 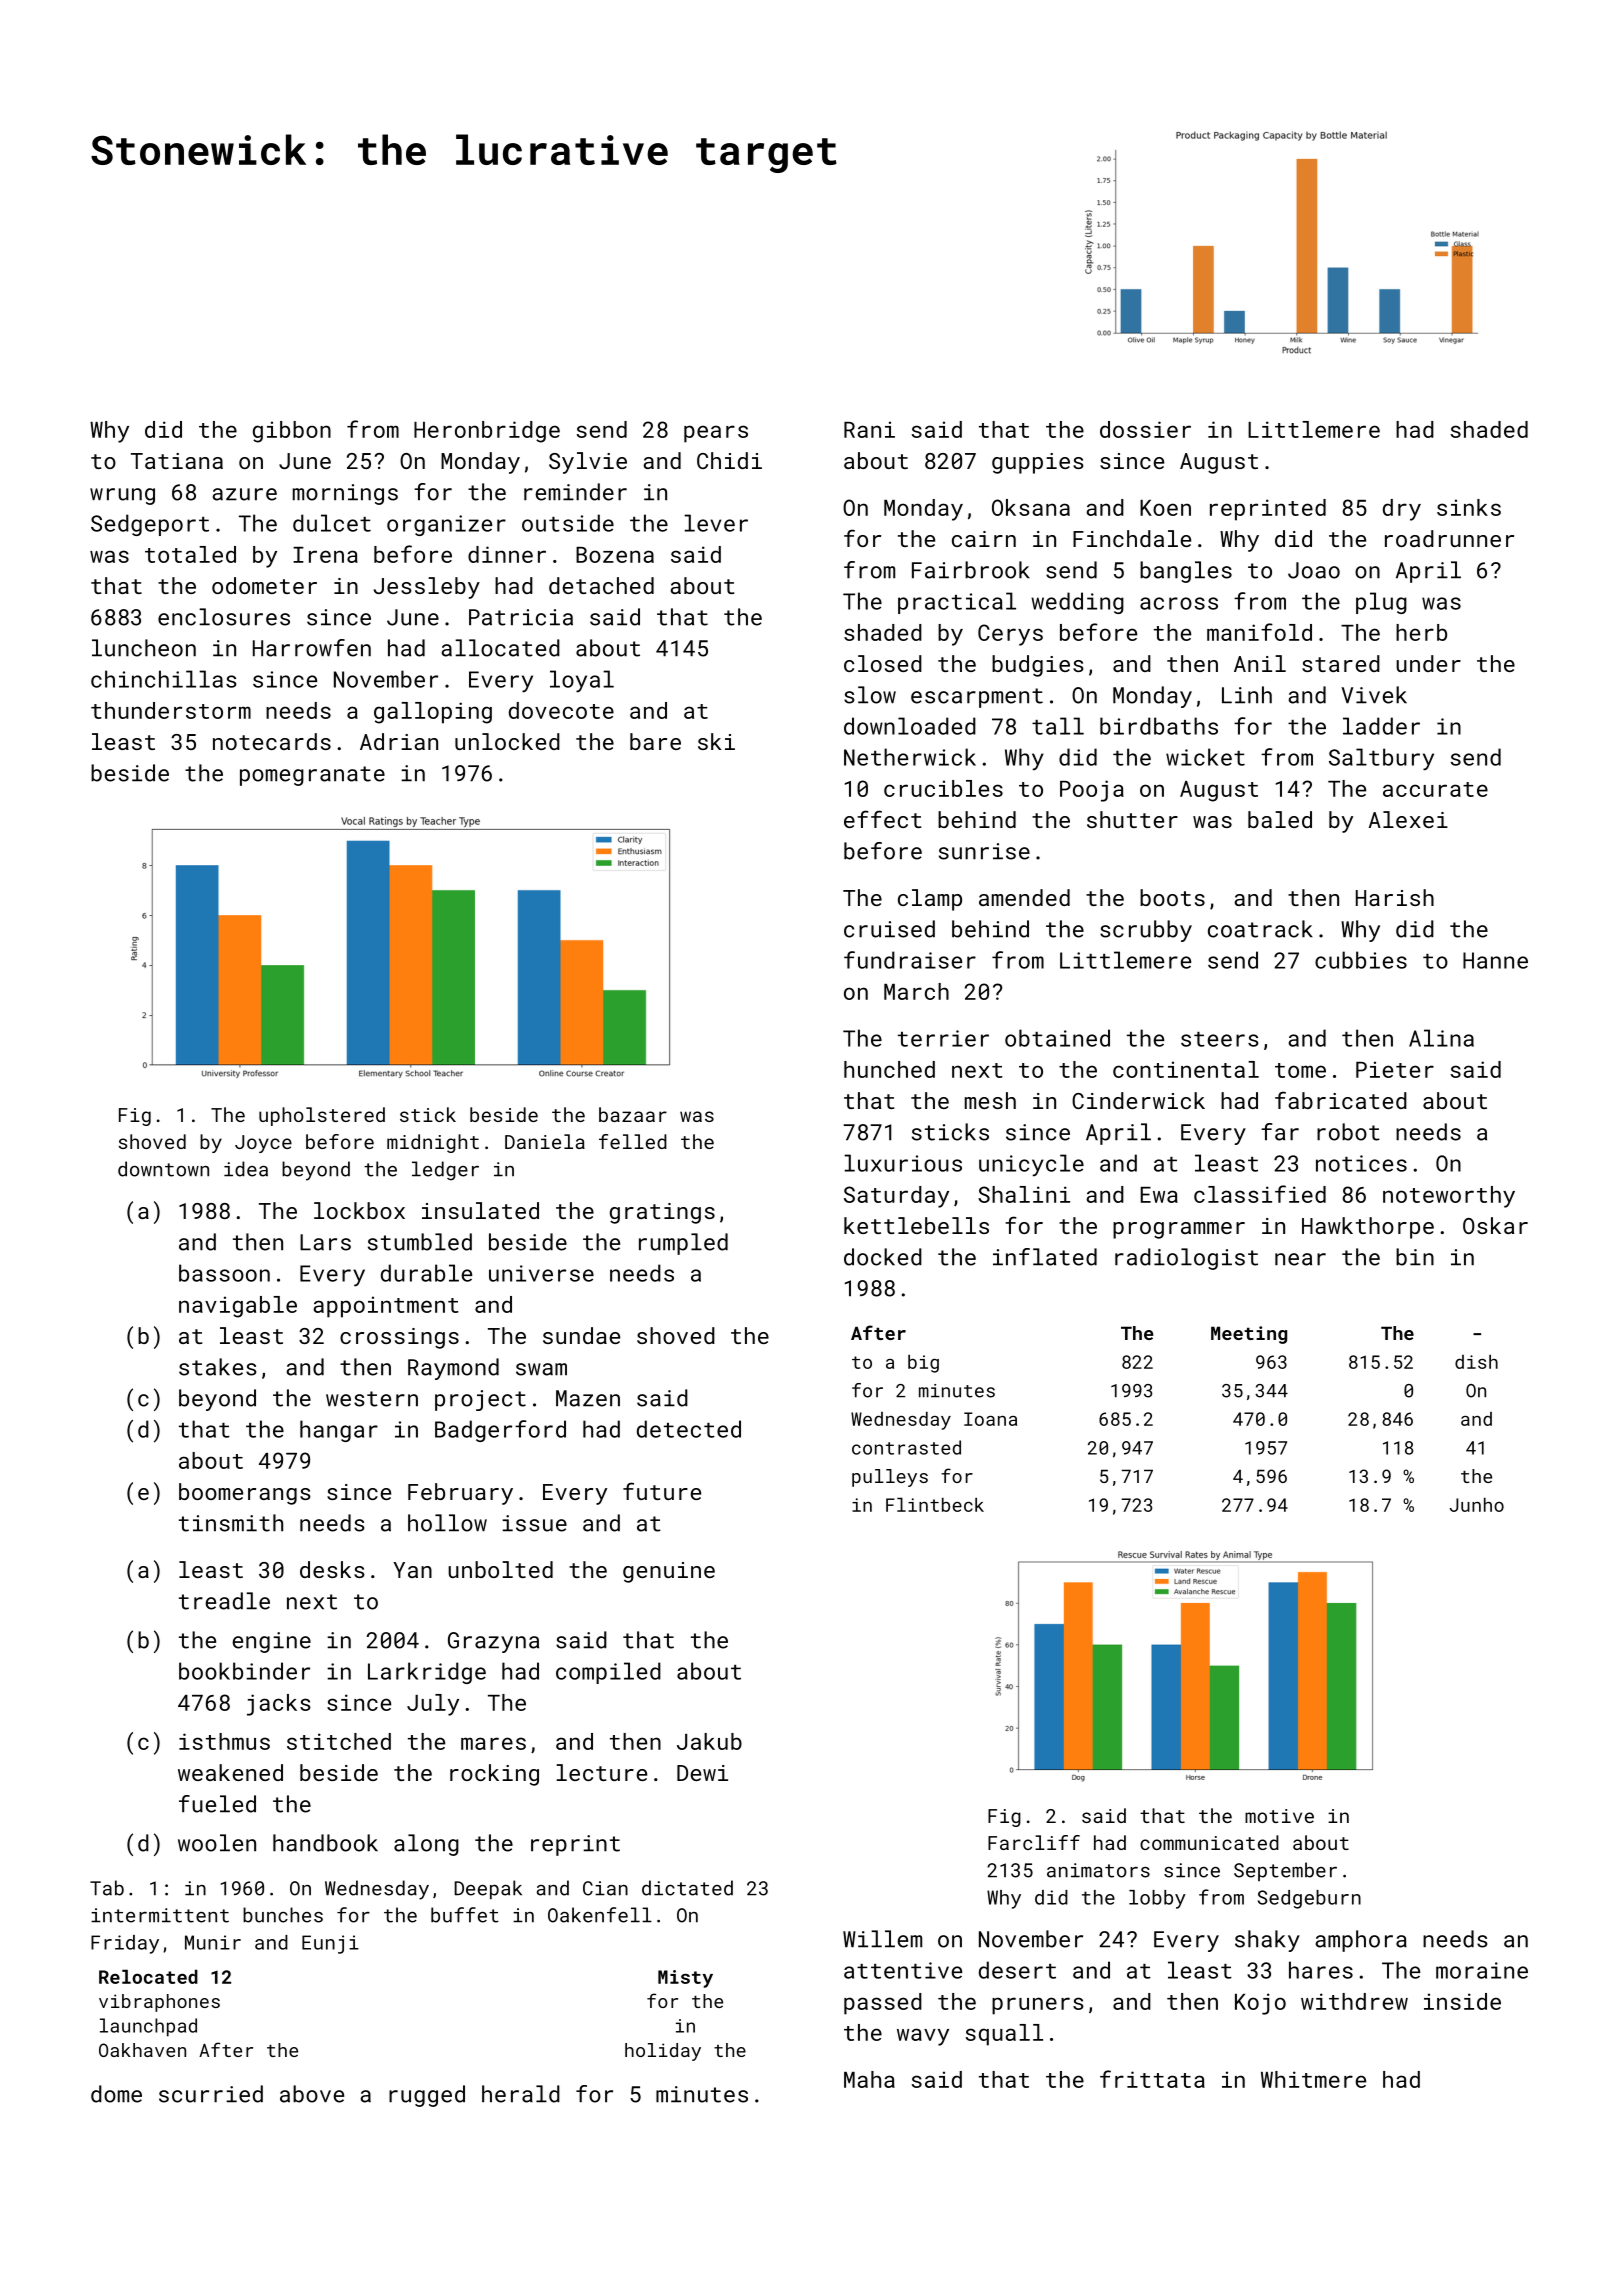 What do you see at coordinates (1408, 819) in the screenshot?
I see `Alexei` at bounding box center [1408, 819].
